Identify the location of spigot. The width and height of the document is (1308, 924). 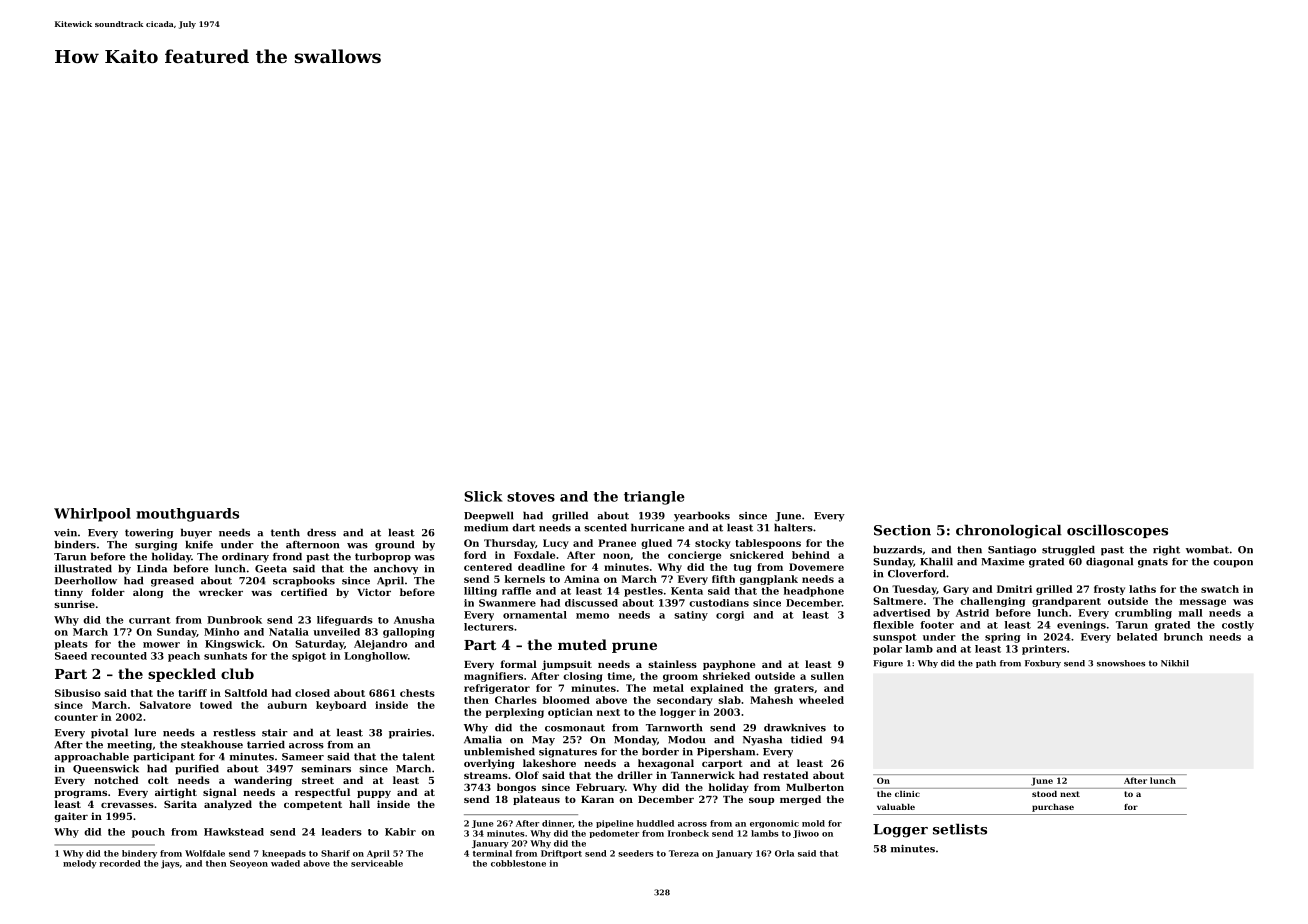
(309, 657).
